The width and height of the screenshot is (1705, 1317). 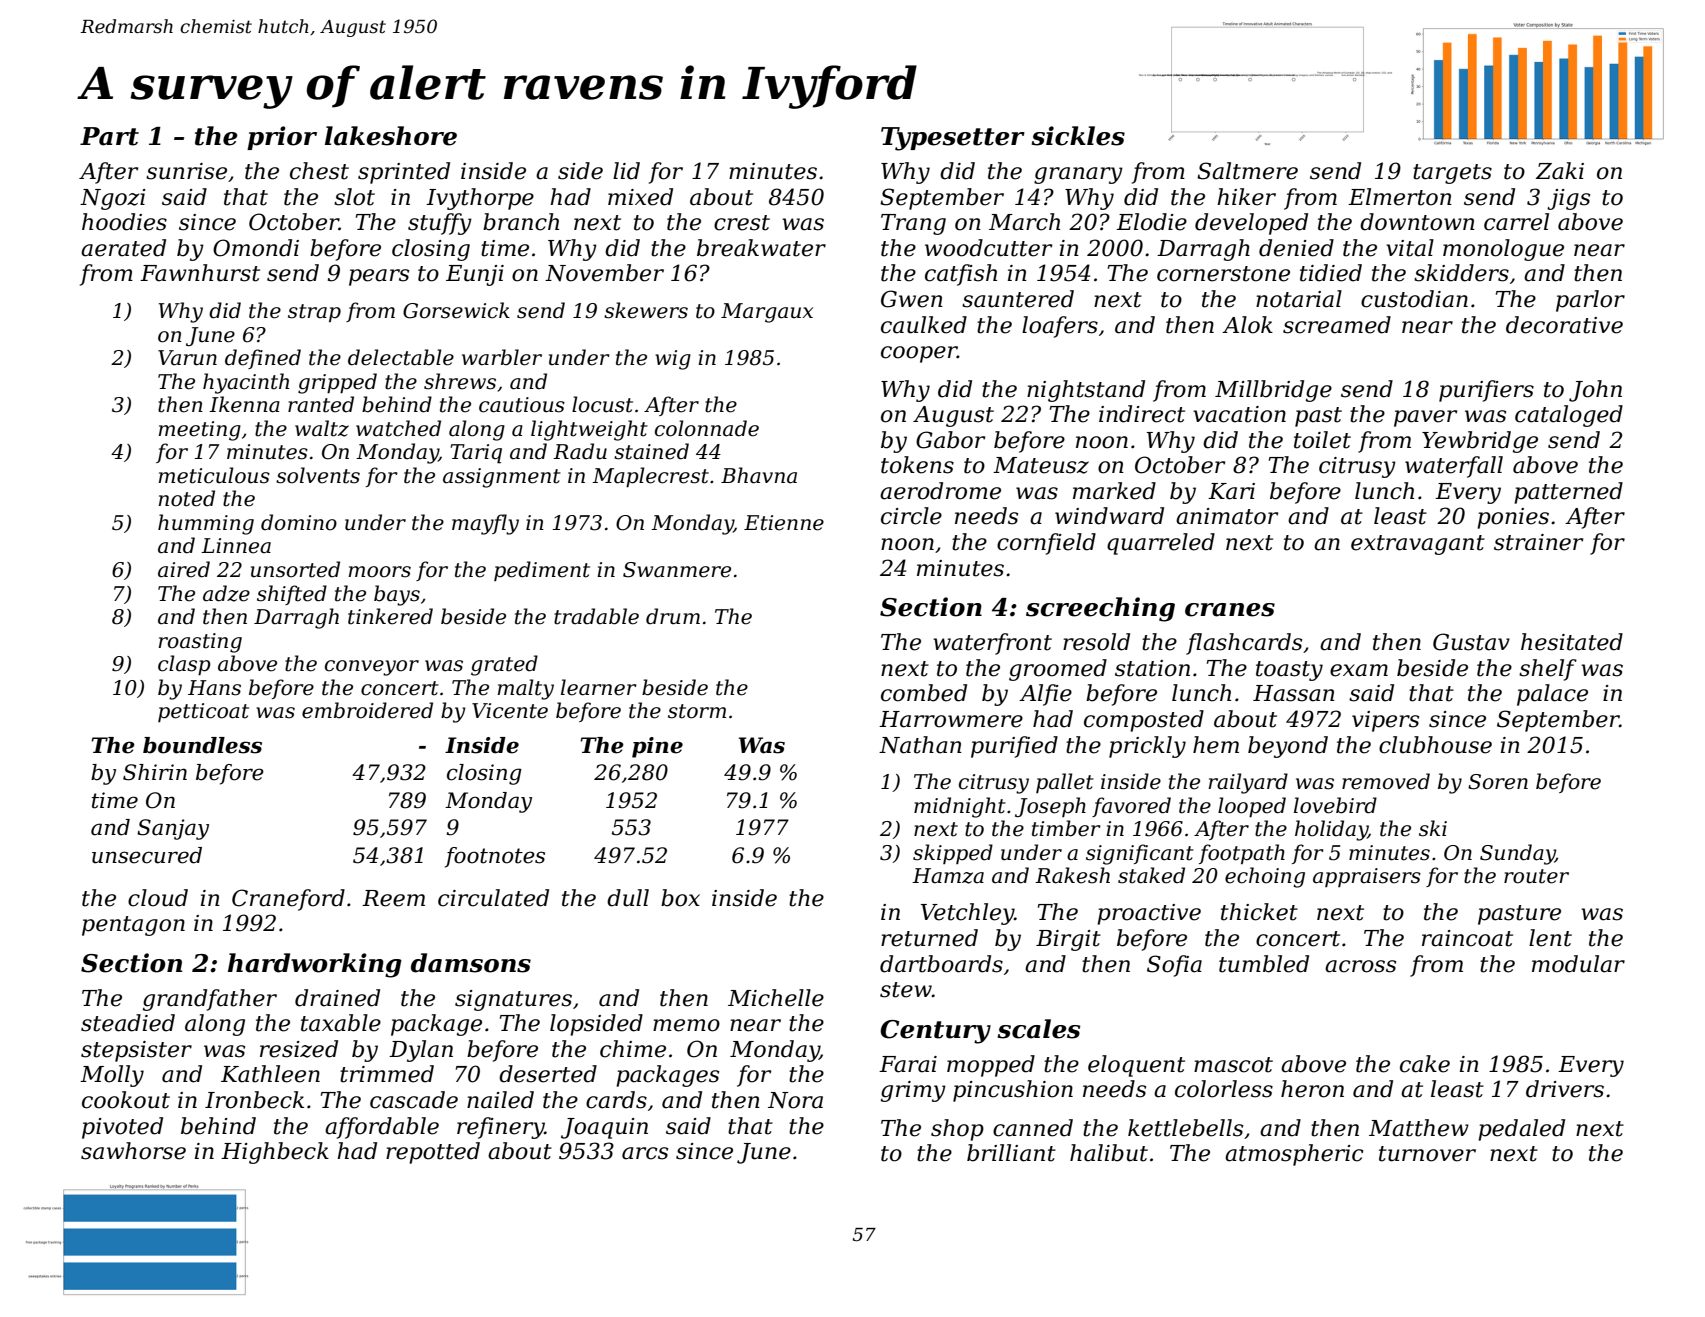 What do you see at coordinates (187, 358) in the screenshot?
I see `Varun` at bounding box center [187, 358].
